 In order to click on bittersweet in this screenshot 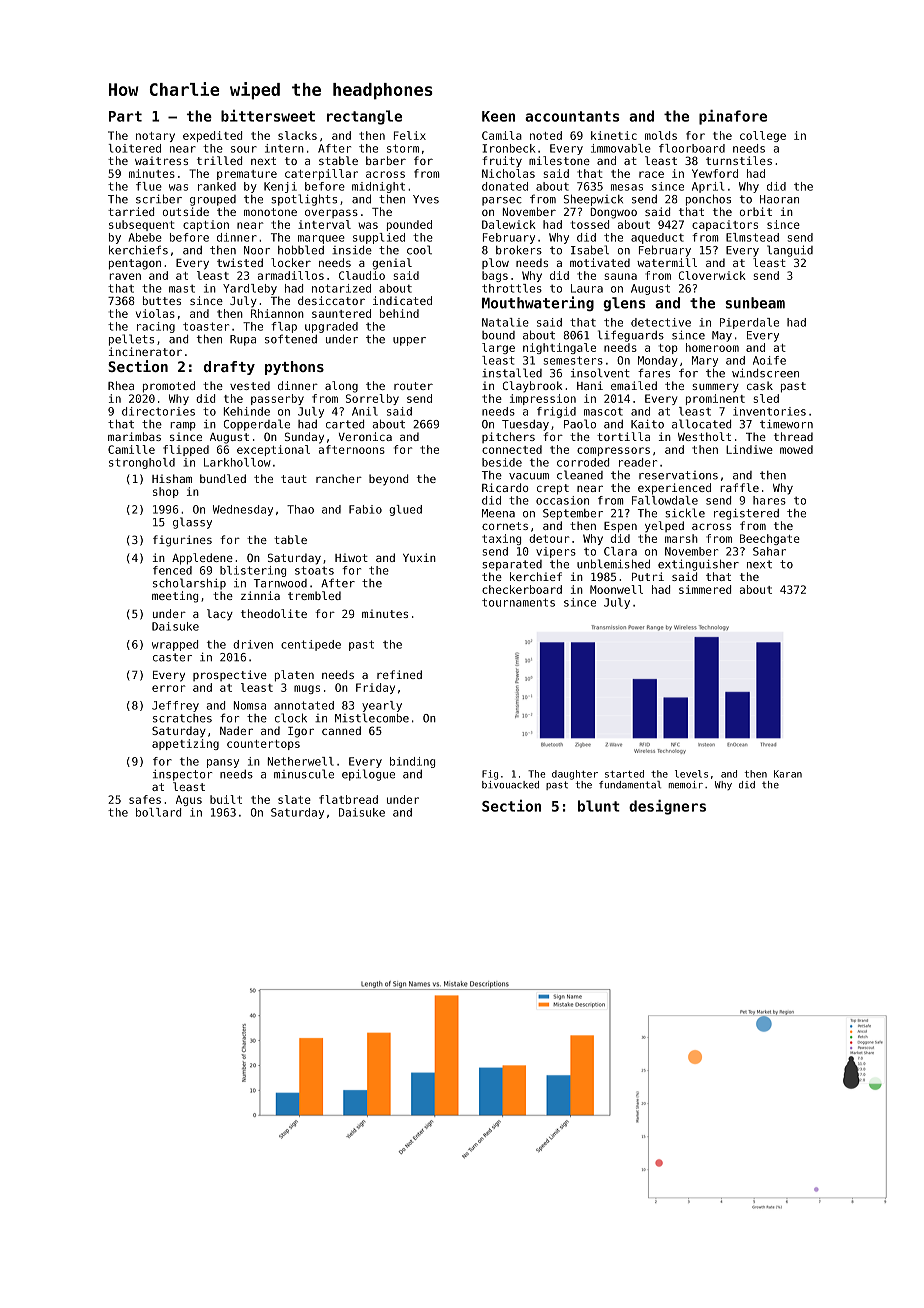, I will do `click(268, 116)`.
